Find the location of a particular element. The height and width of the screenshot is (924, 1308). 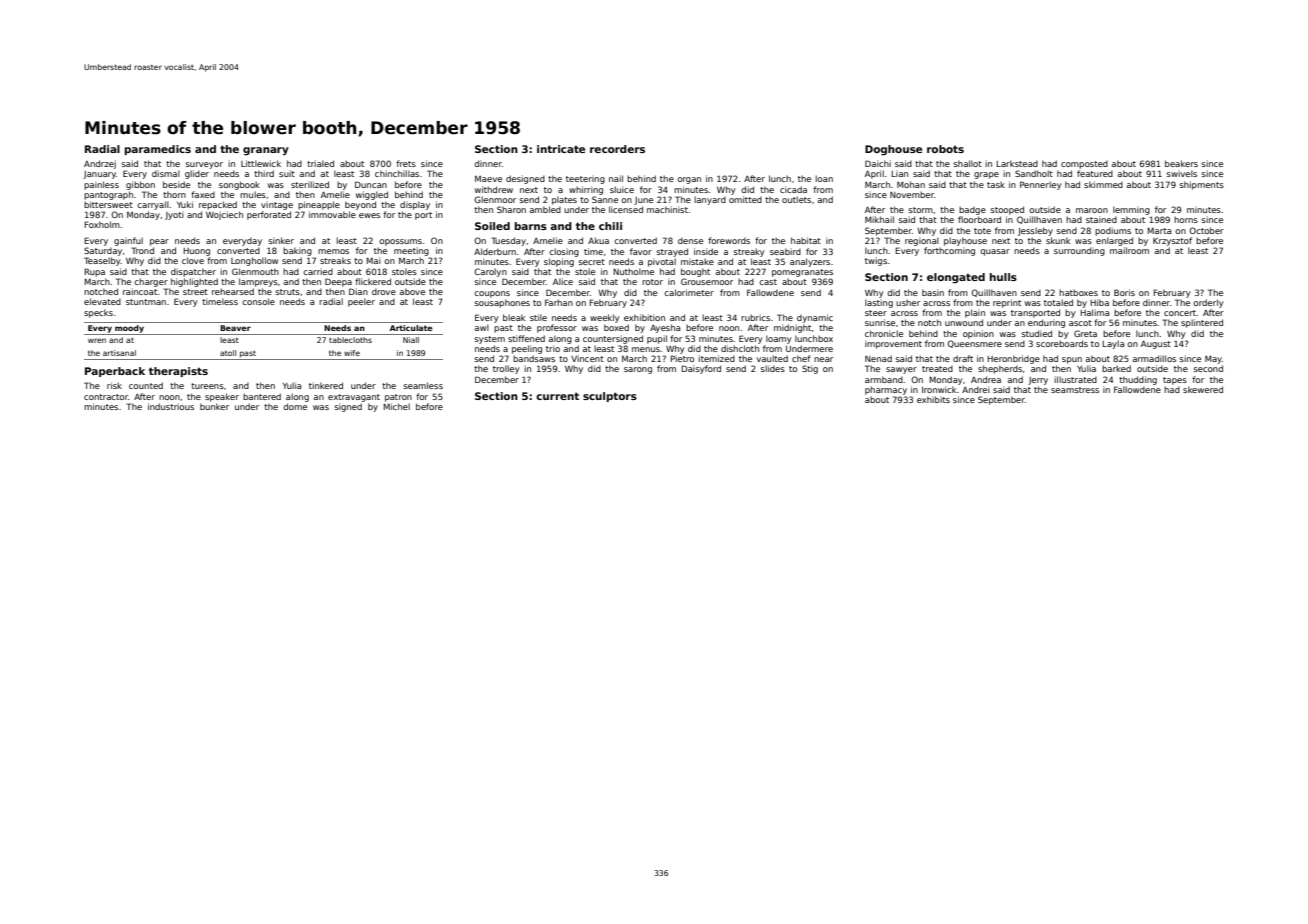

Paperback is located at coordinates (115, 372).
